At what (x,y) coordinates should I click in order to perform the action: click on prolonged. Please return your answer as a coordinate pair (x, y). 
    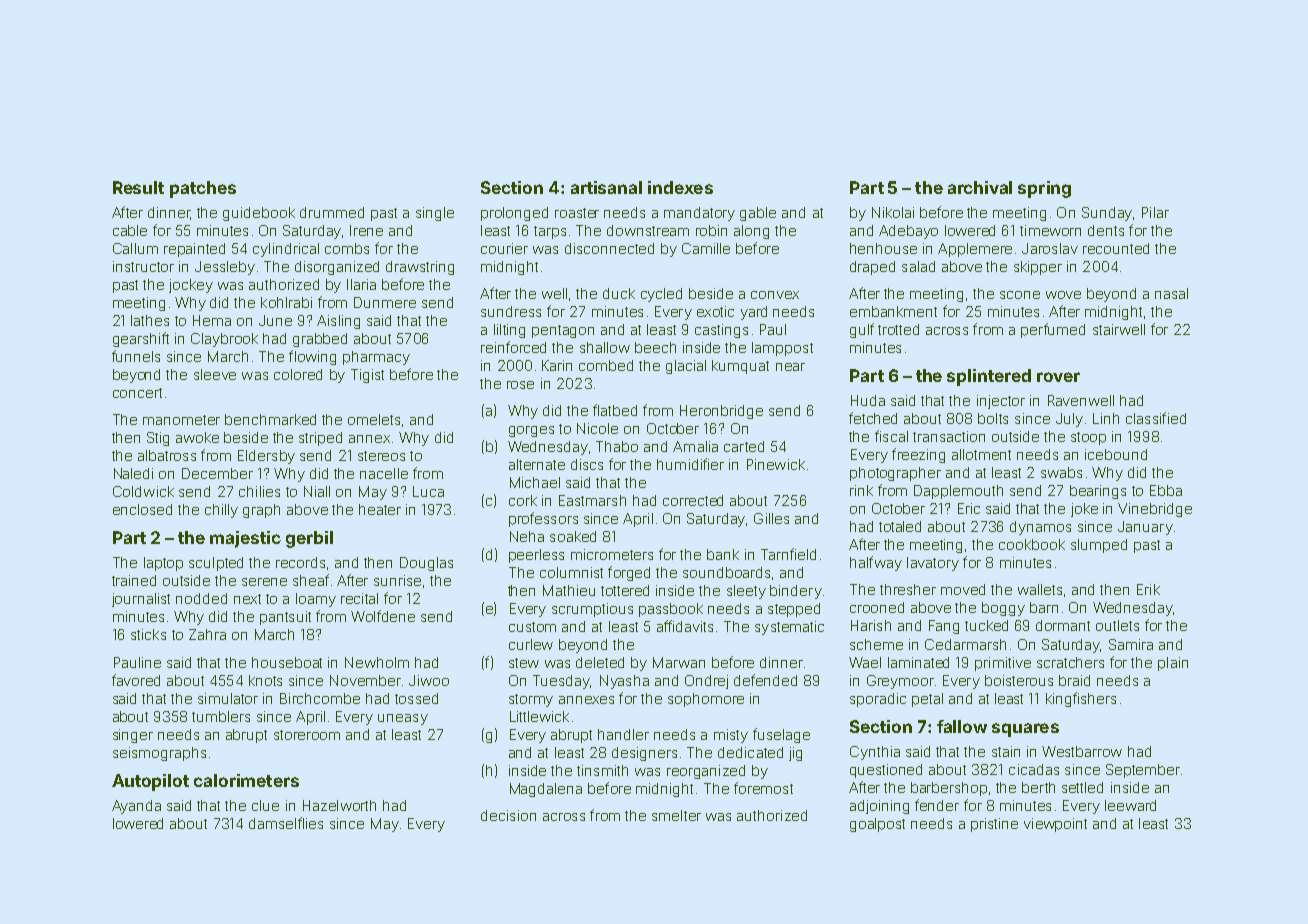
    Looking at the image, I should click on (514, 214).
